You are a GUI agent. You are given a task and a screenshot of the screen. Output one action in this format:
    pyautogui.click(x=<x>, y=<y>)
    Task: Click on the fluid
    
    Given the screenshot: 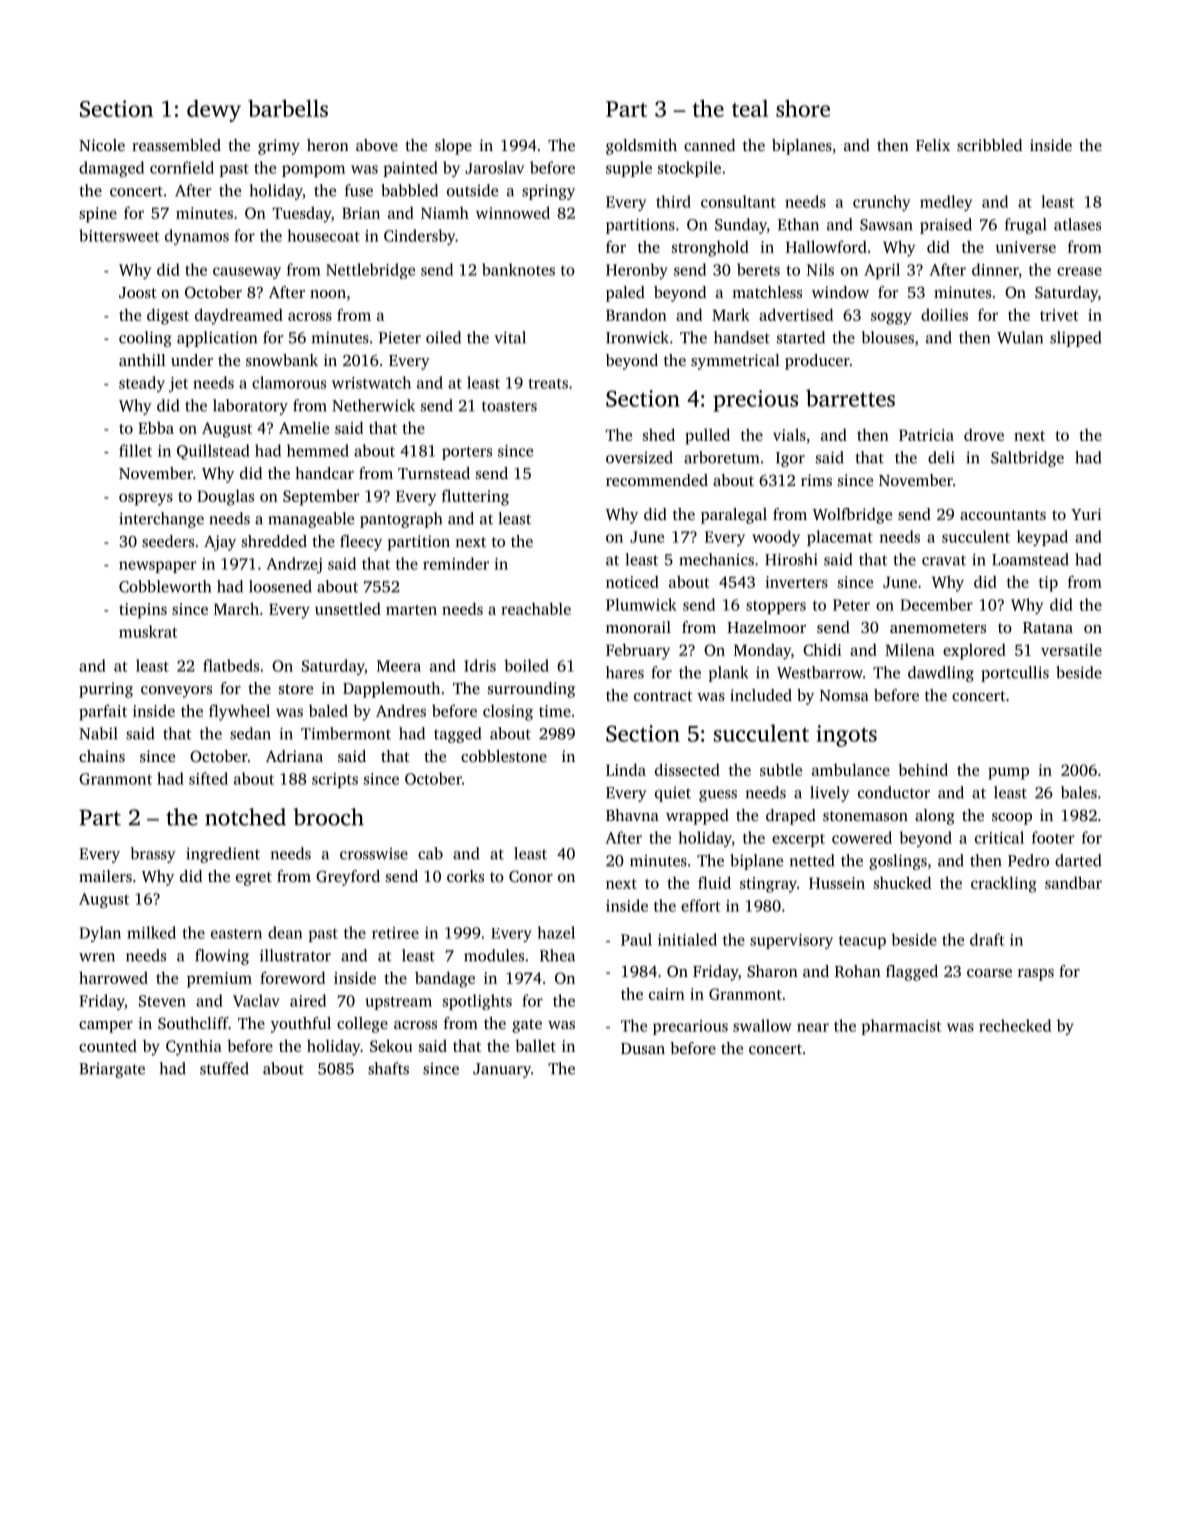 What is the action you would take?
    pyautogui.click(x=714, y=882)
